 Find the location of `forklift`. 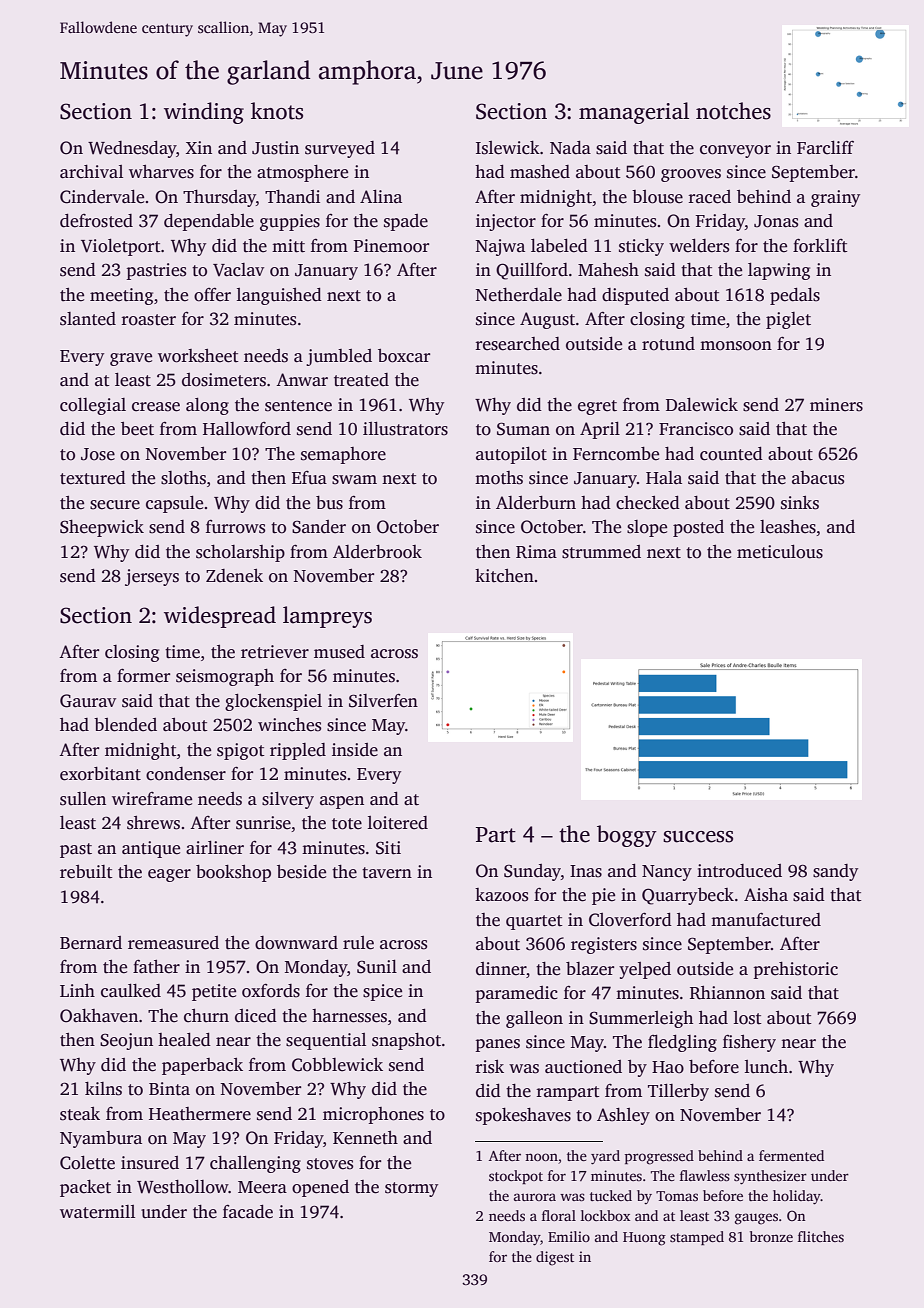

forklift is located at coordinates (820, 245).
